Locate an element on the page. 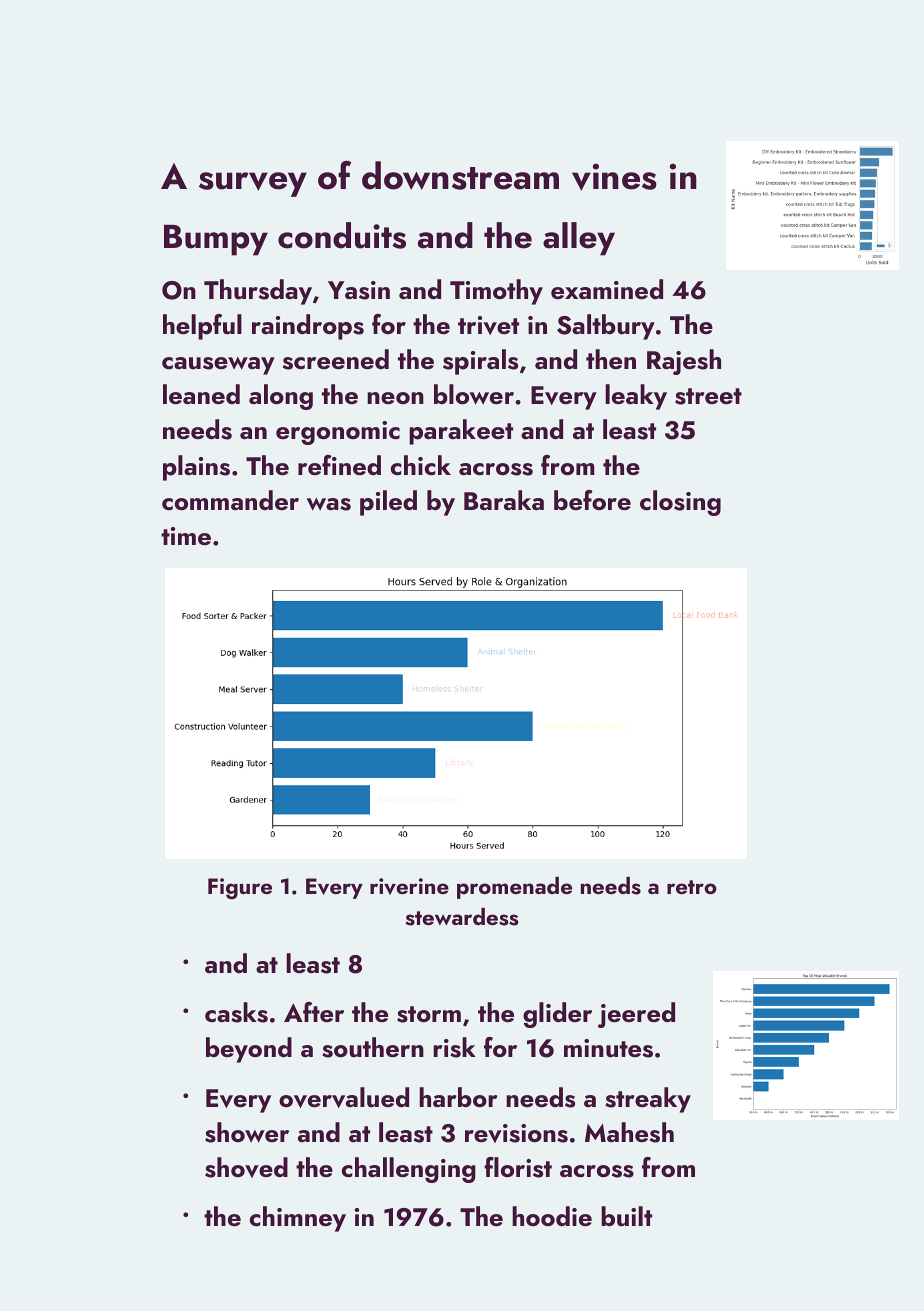 This page has height=1311, width=924. closing is located at coordinates (680, 503).
